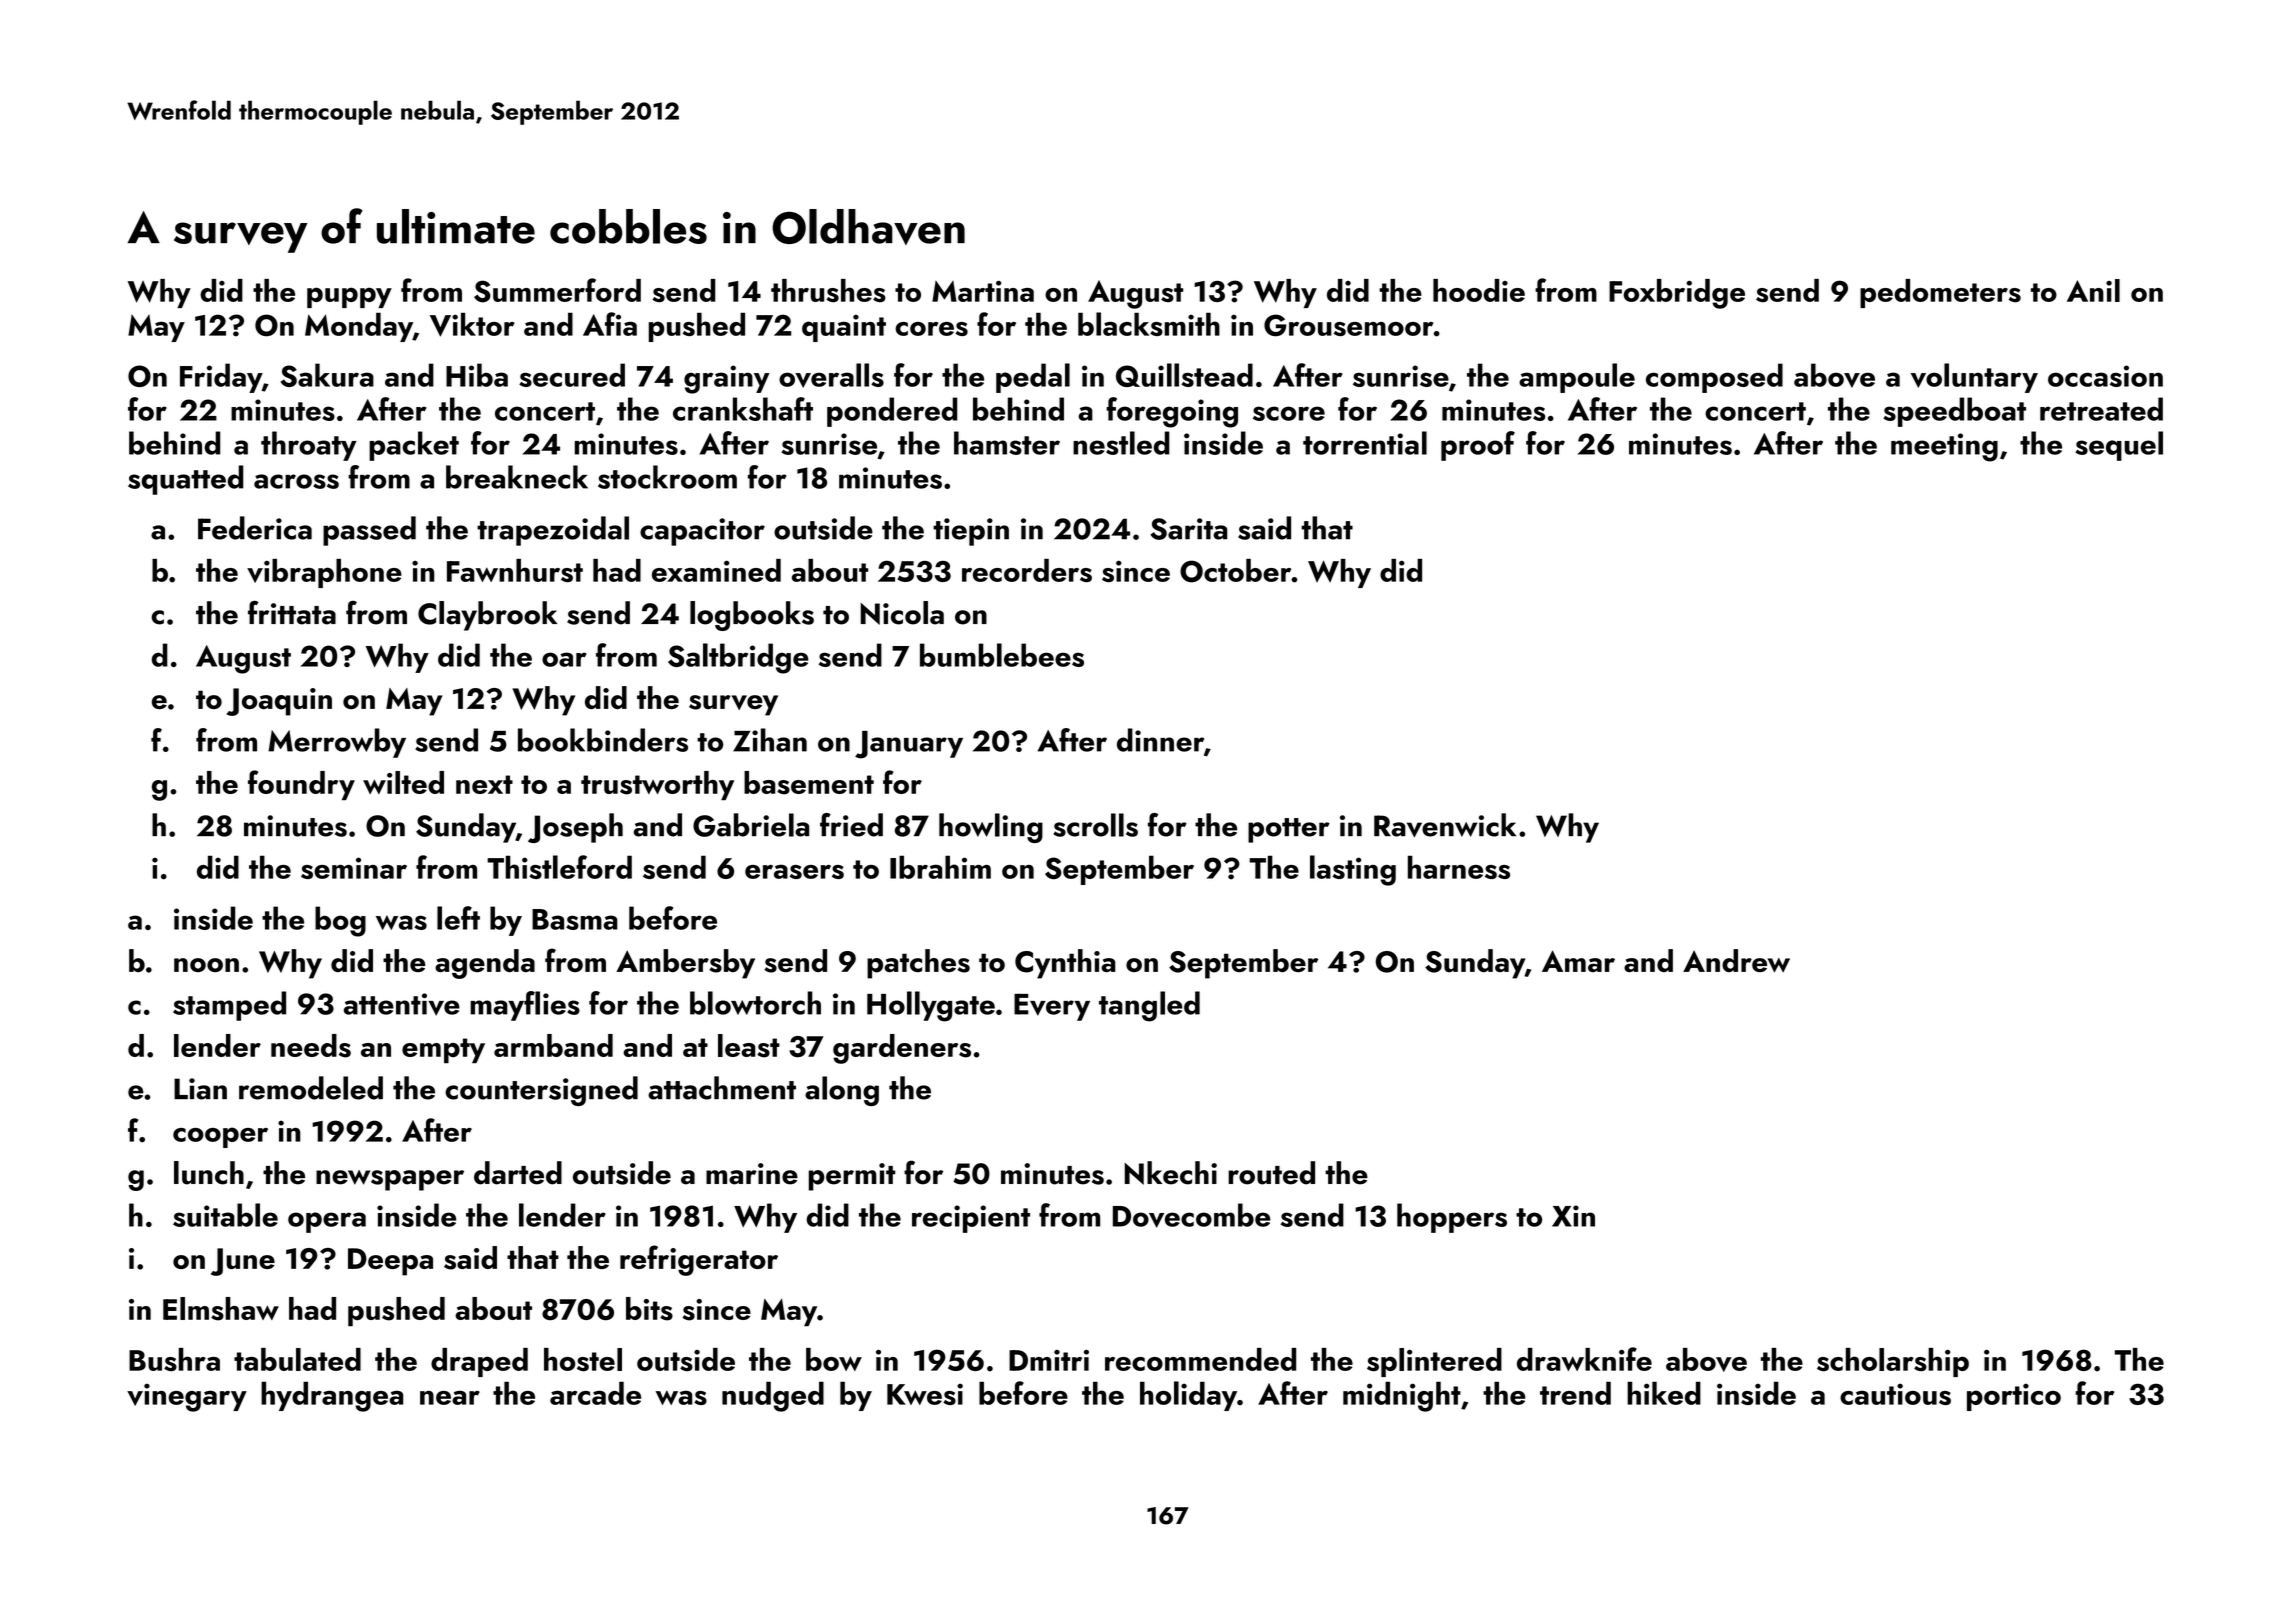 This page has width=2292, height=1620. I want to click on breakneck, so click(517, 477).
